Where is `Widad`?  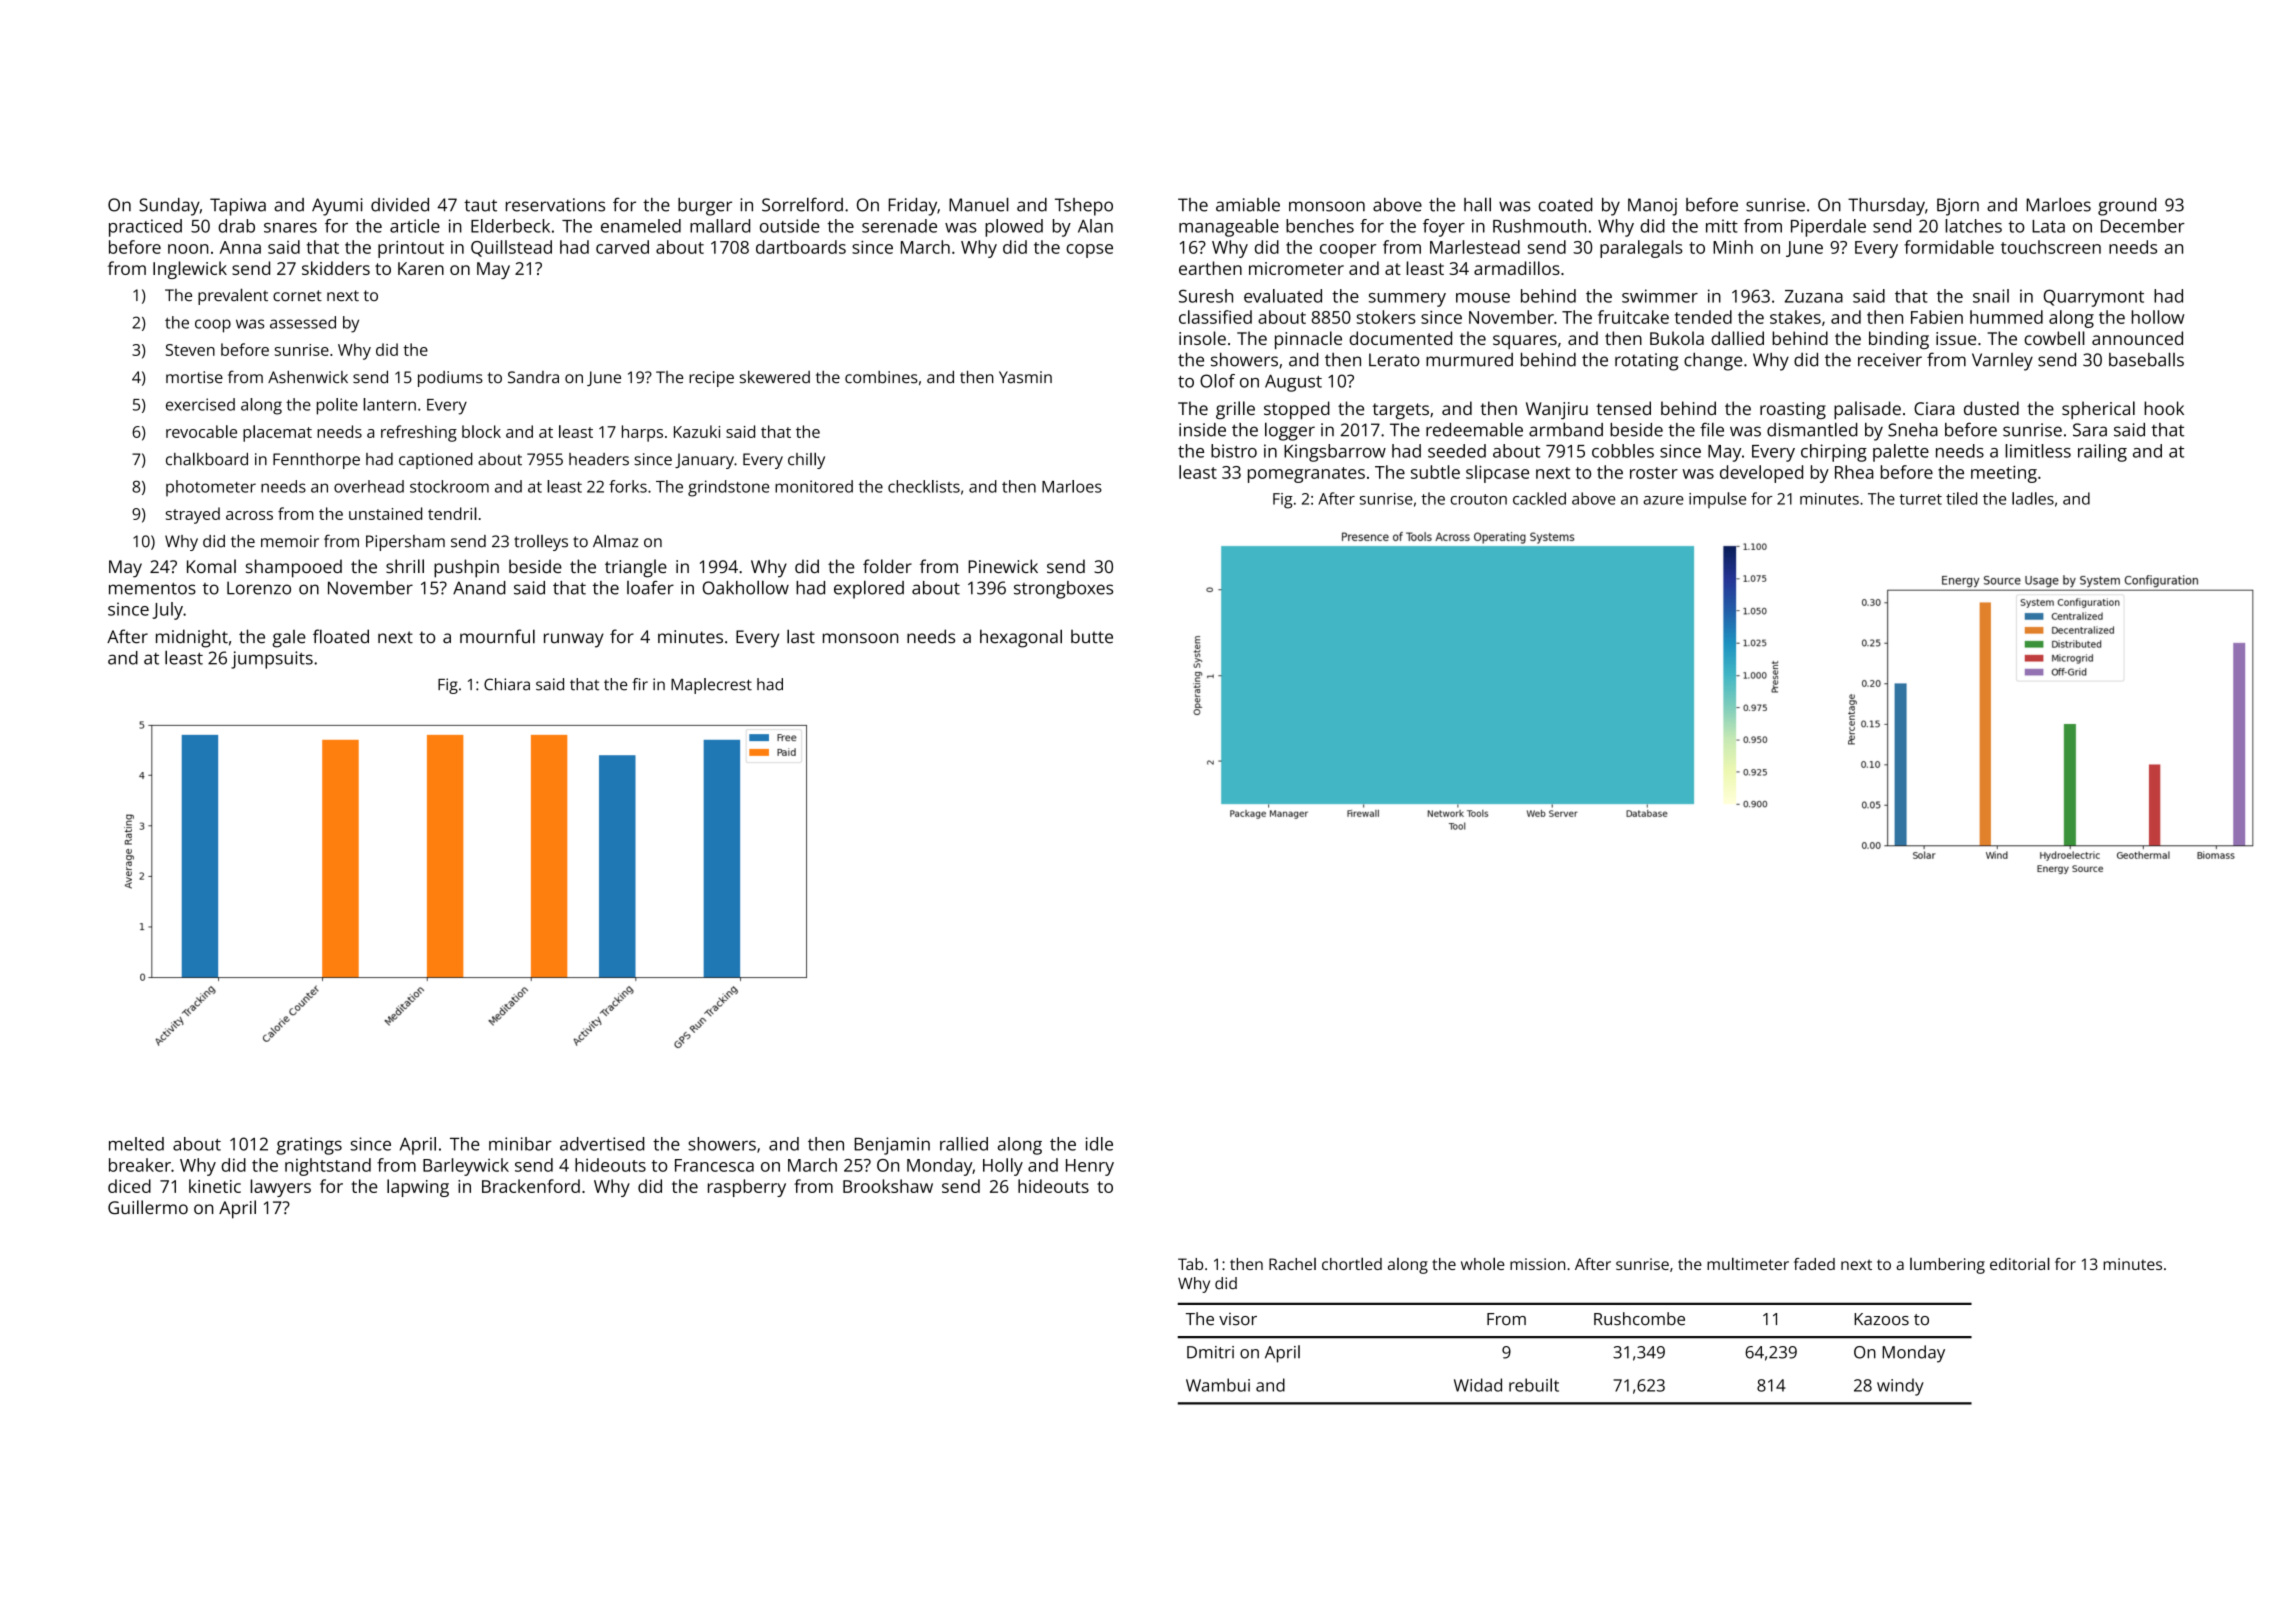 Widad is located at coordinates (1478, 1385).
